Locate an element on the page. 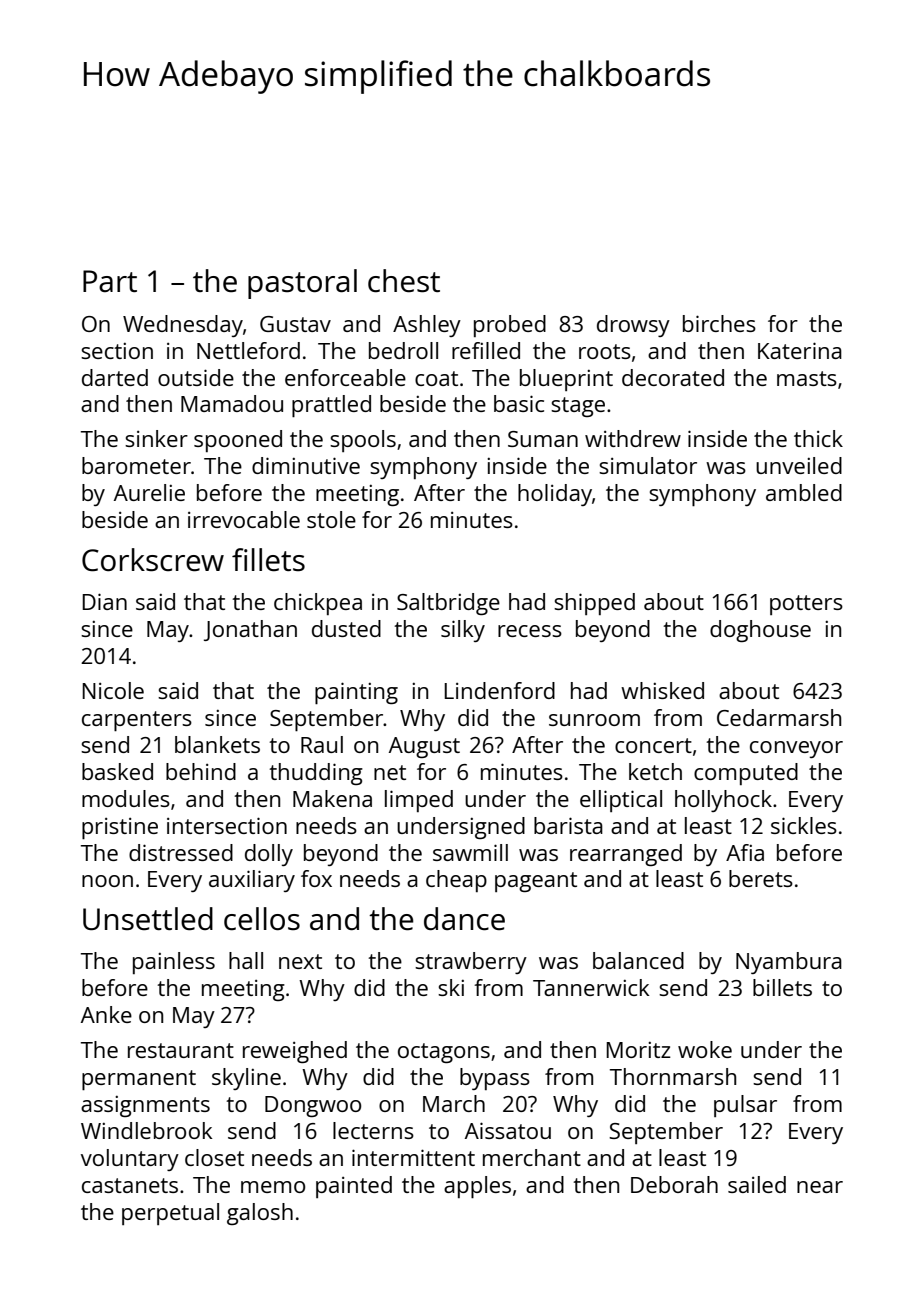 This image has width=924, height=1314. near is located at coordinates (820, 1187).
